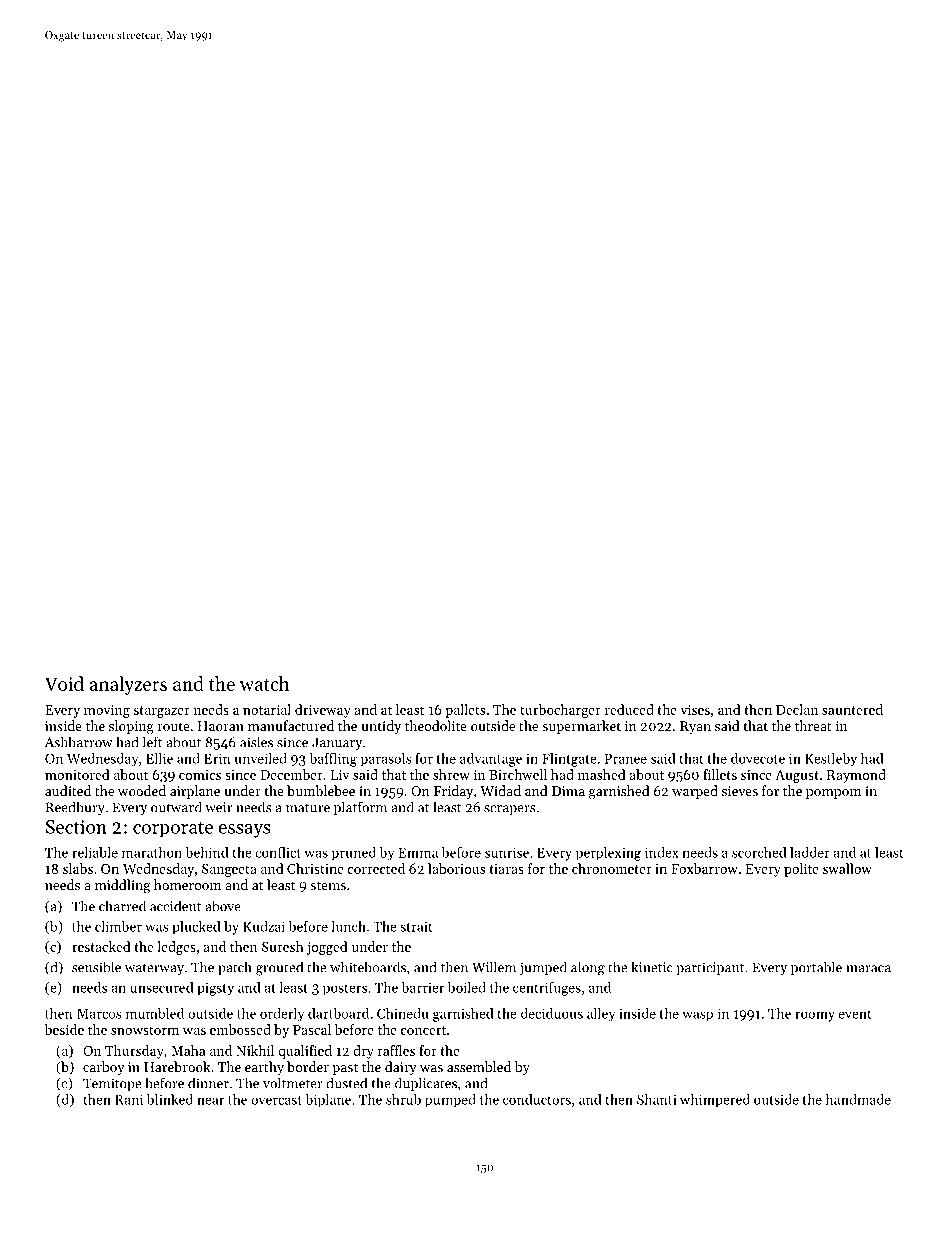 This page has height=1233, width=952. Describe the element at coordinates (657, 1099) in the page. I see `Shanti` at that location.
